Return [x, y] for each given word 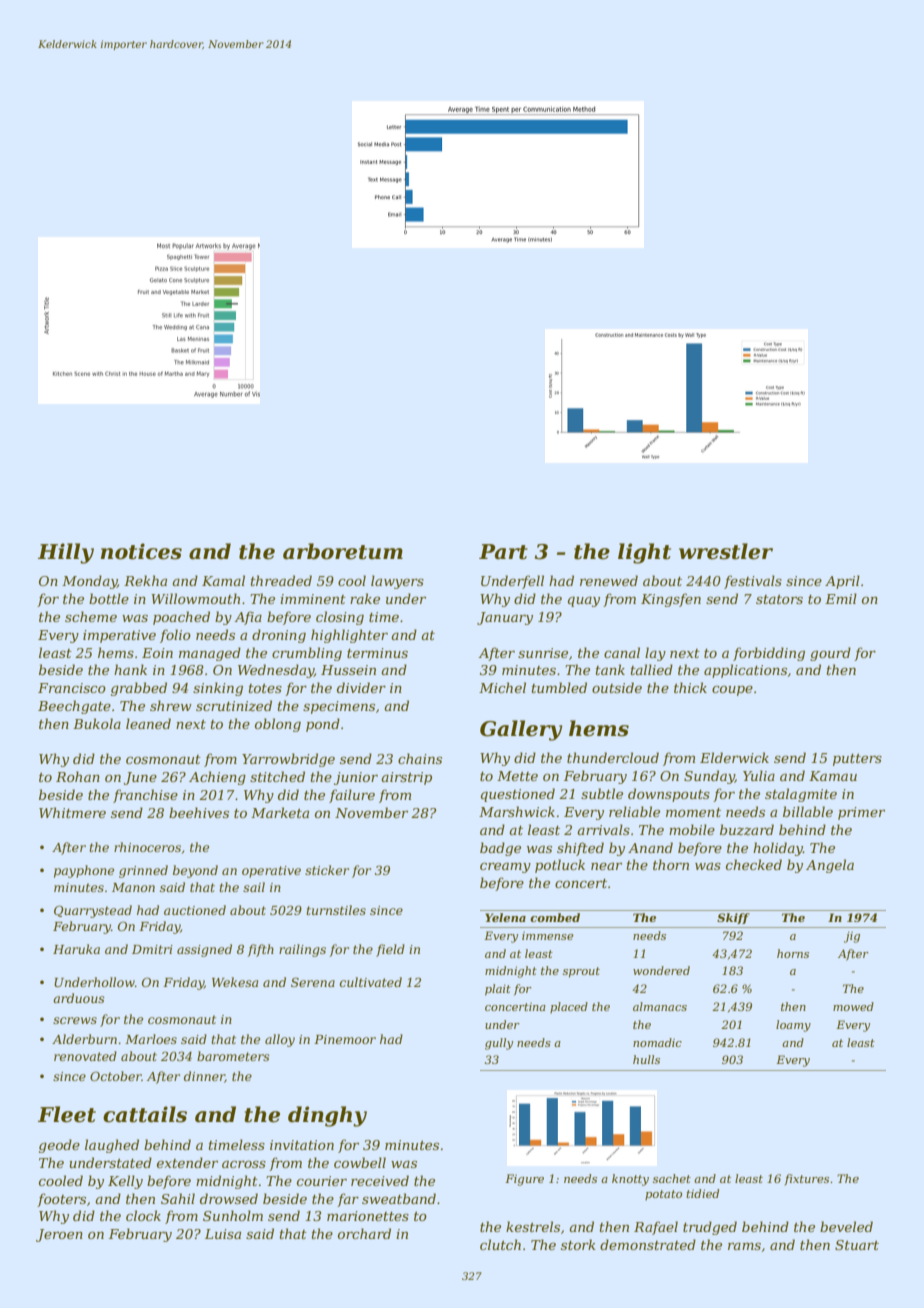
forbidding [769, 654]
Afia [248, 618]
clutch [500, 1244]
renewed [609, 580]
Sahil [178, 1198]
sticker [327, 870]
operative [271, 872]
